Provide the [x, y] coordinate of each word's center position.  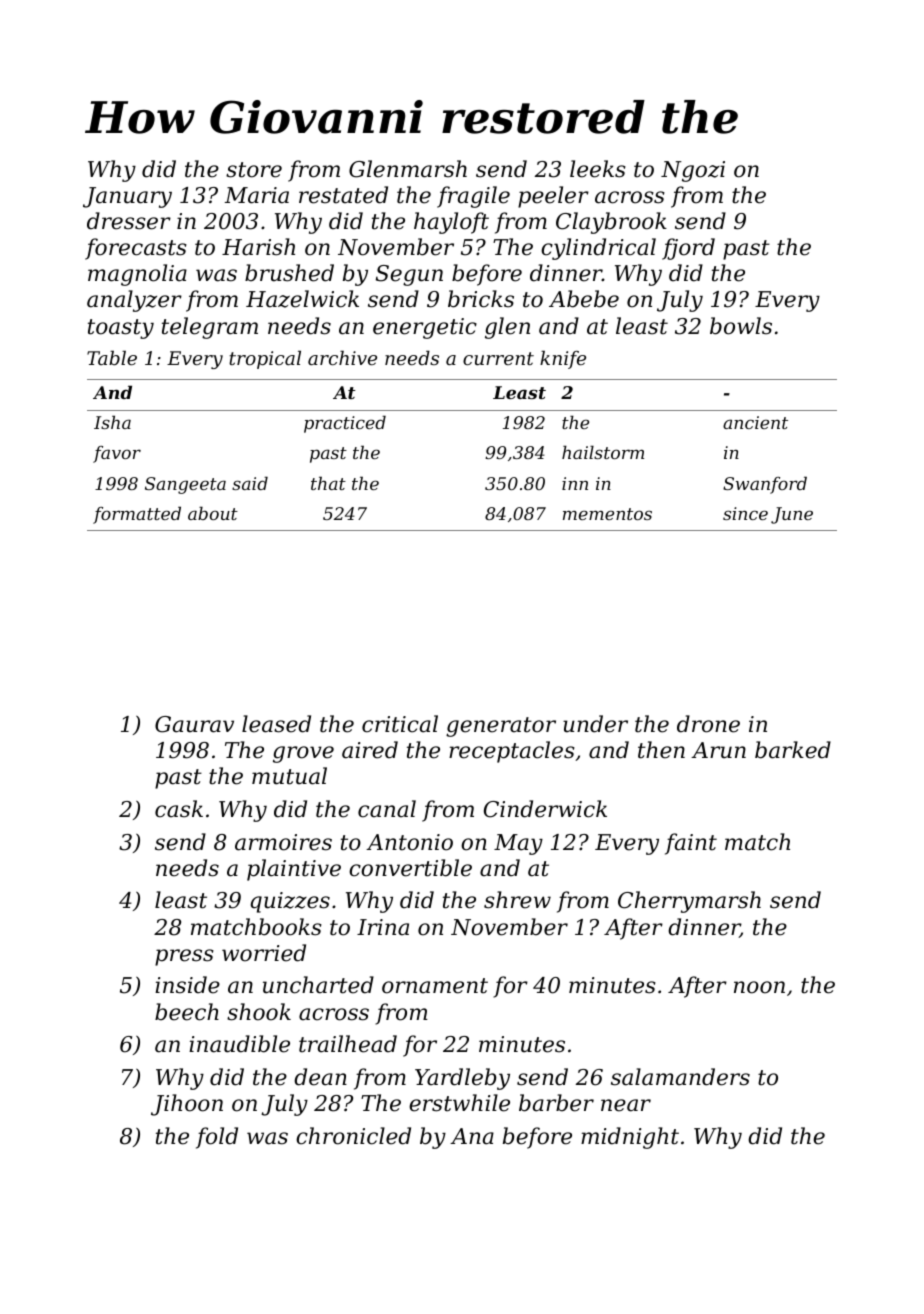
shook [259, 1012]
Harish [258, 247]
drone [708, 724]
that [328, 483]
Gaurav [194, 724]
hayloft [451, 223]
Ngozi [693, 171]
